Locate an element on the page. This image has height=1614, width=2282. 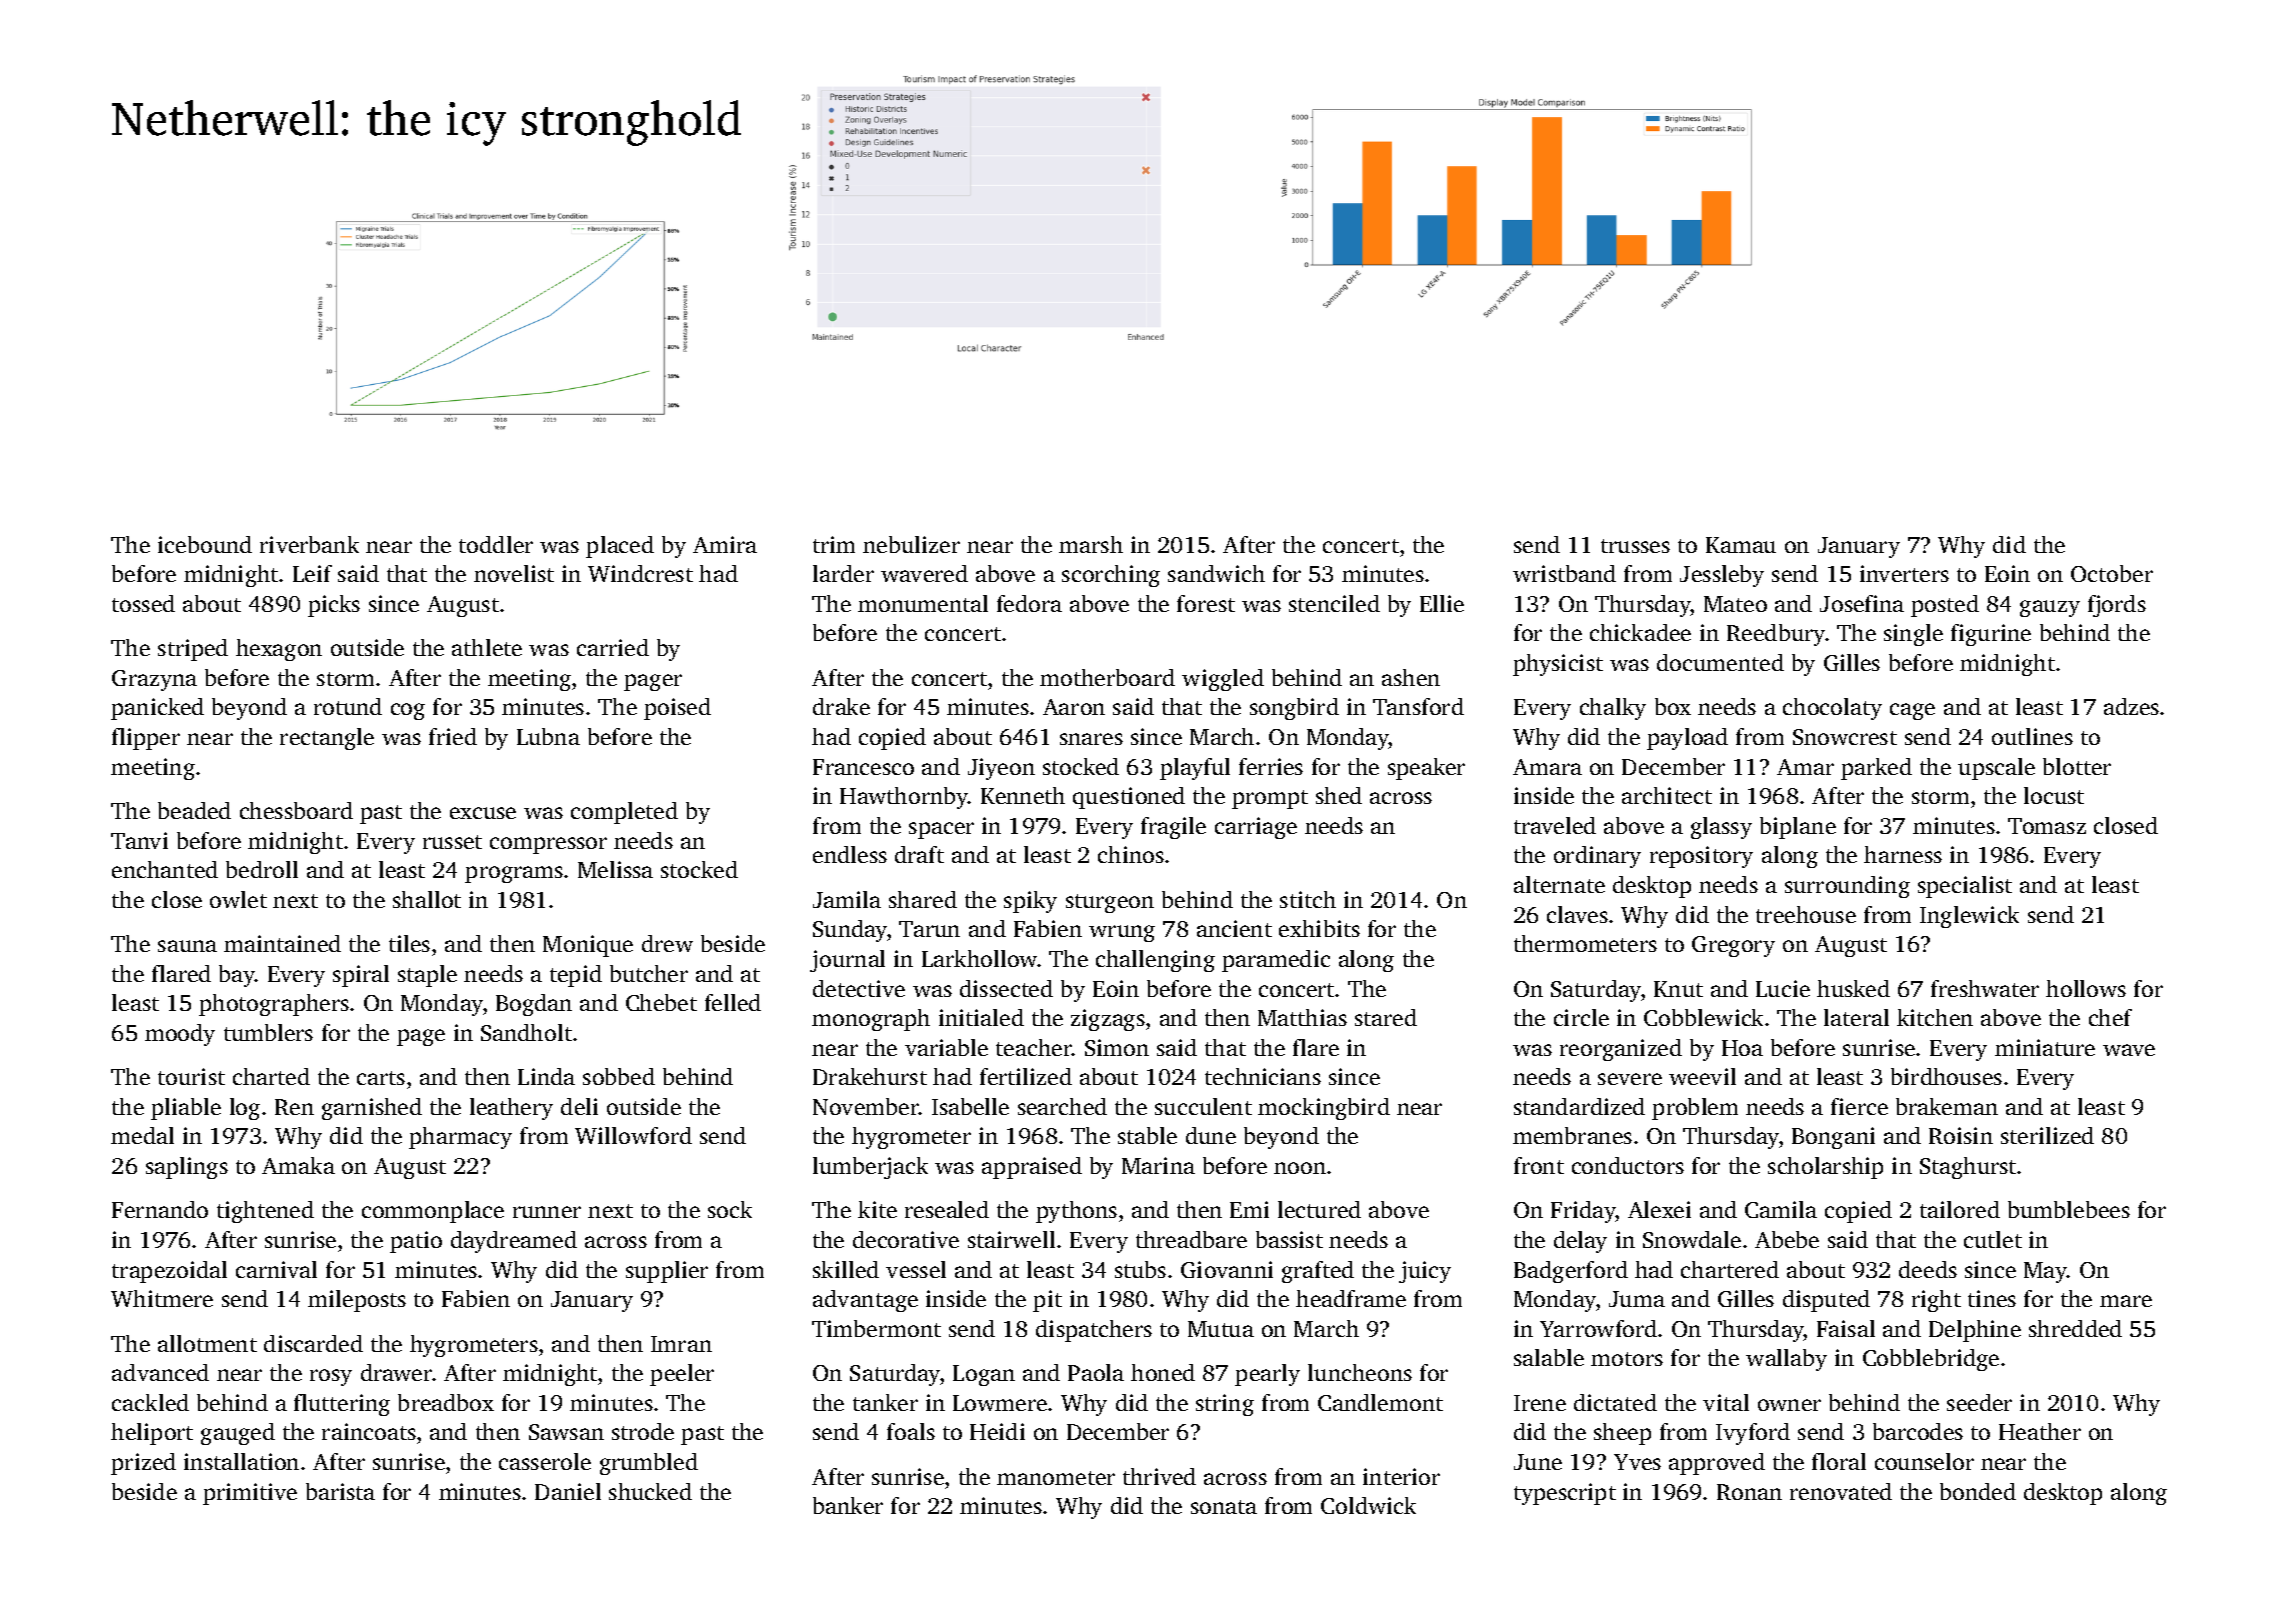
motherboard is located at coordinates (1107, 677).
